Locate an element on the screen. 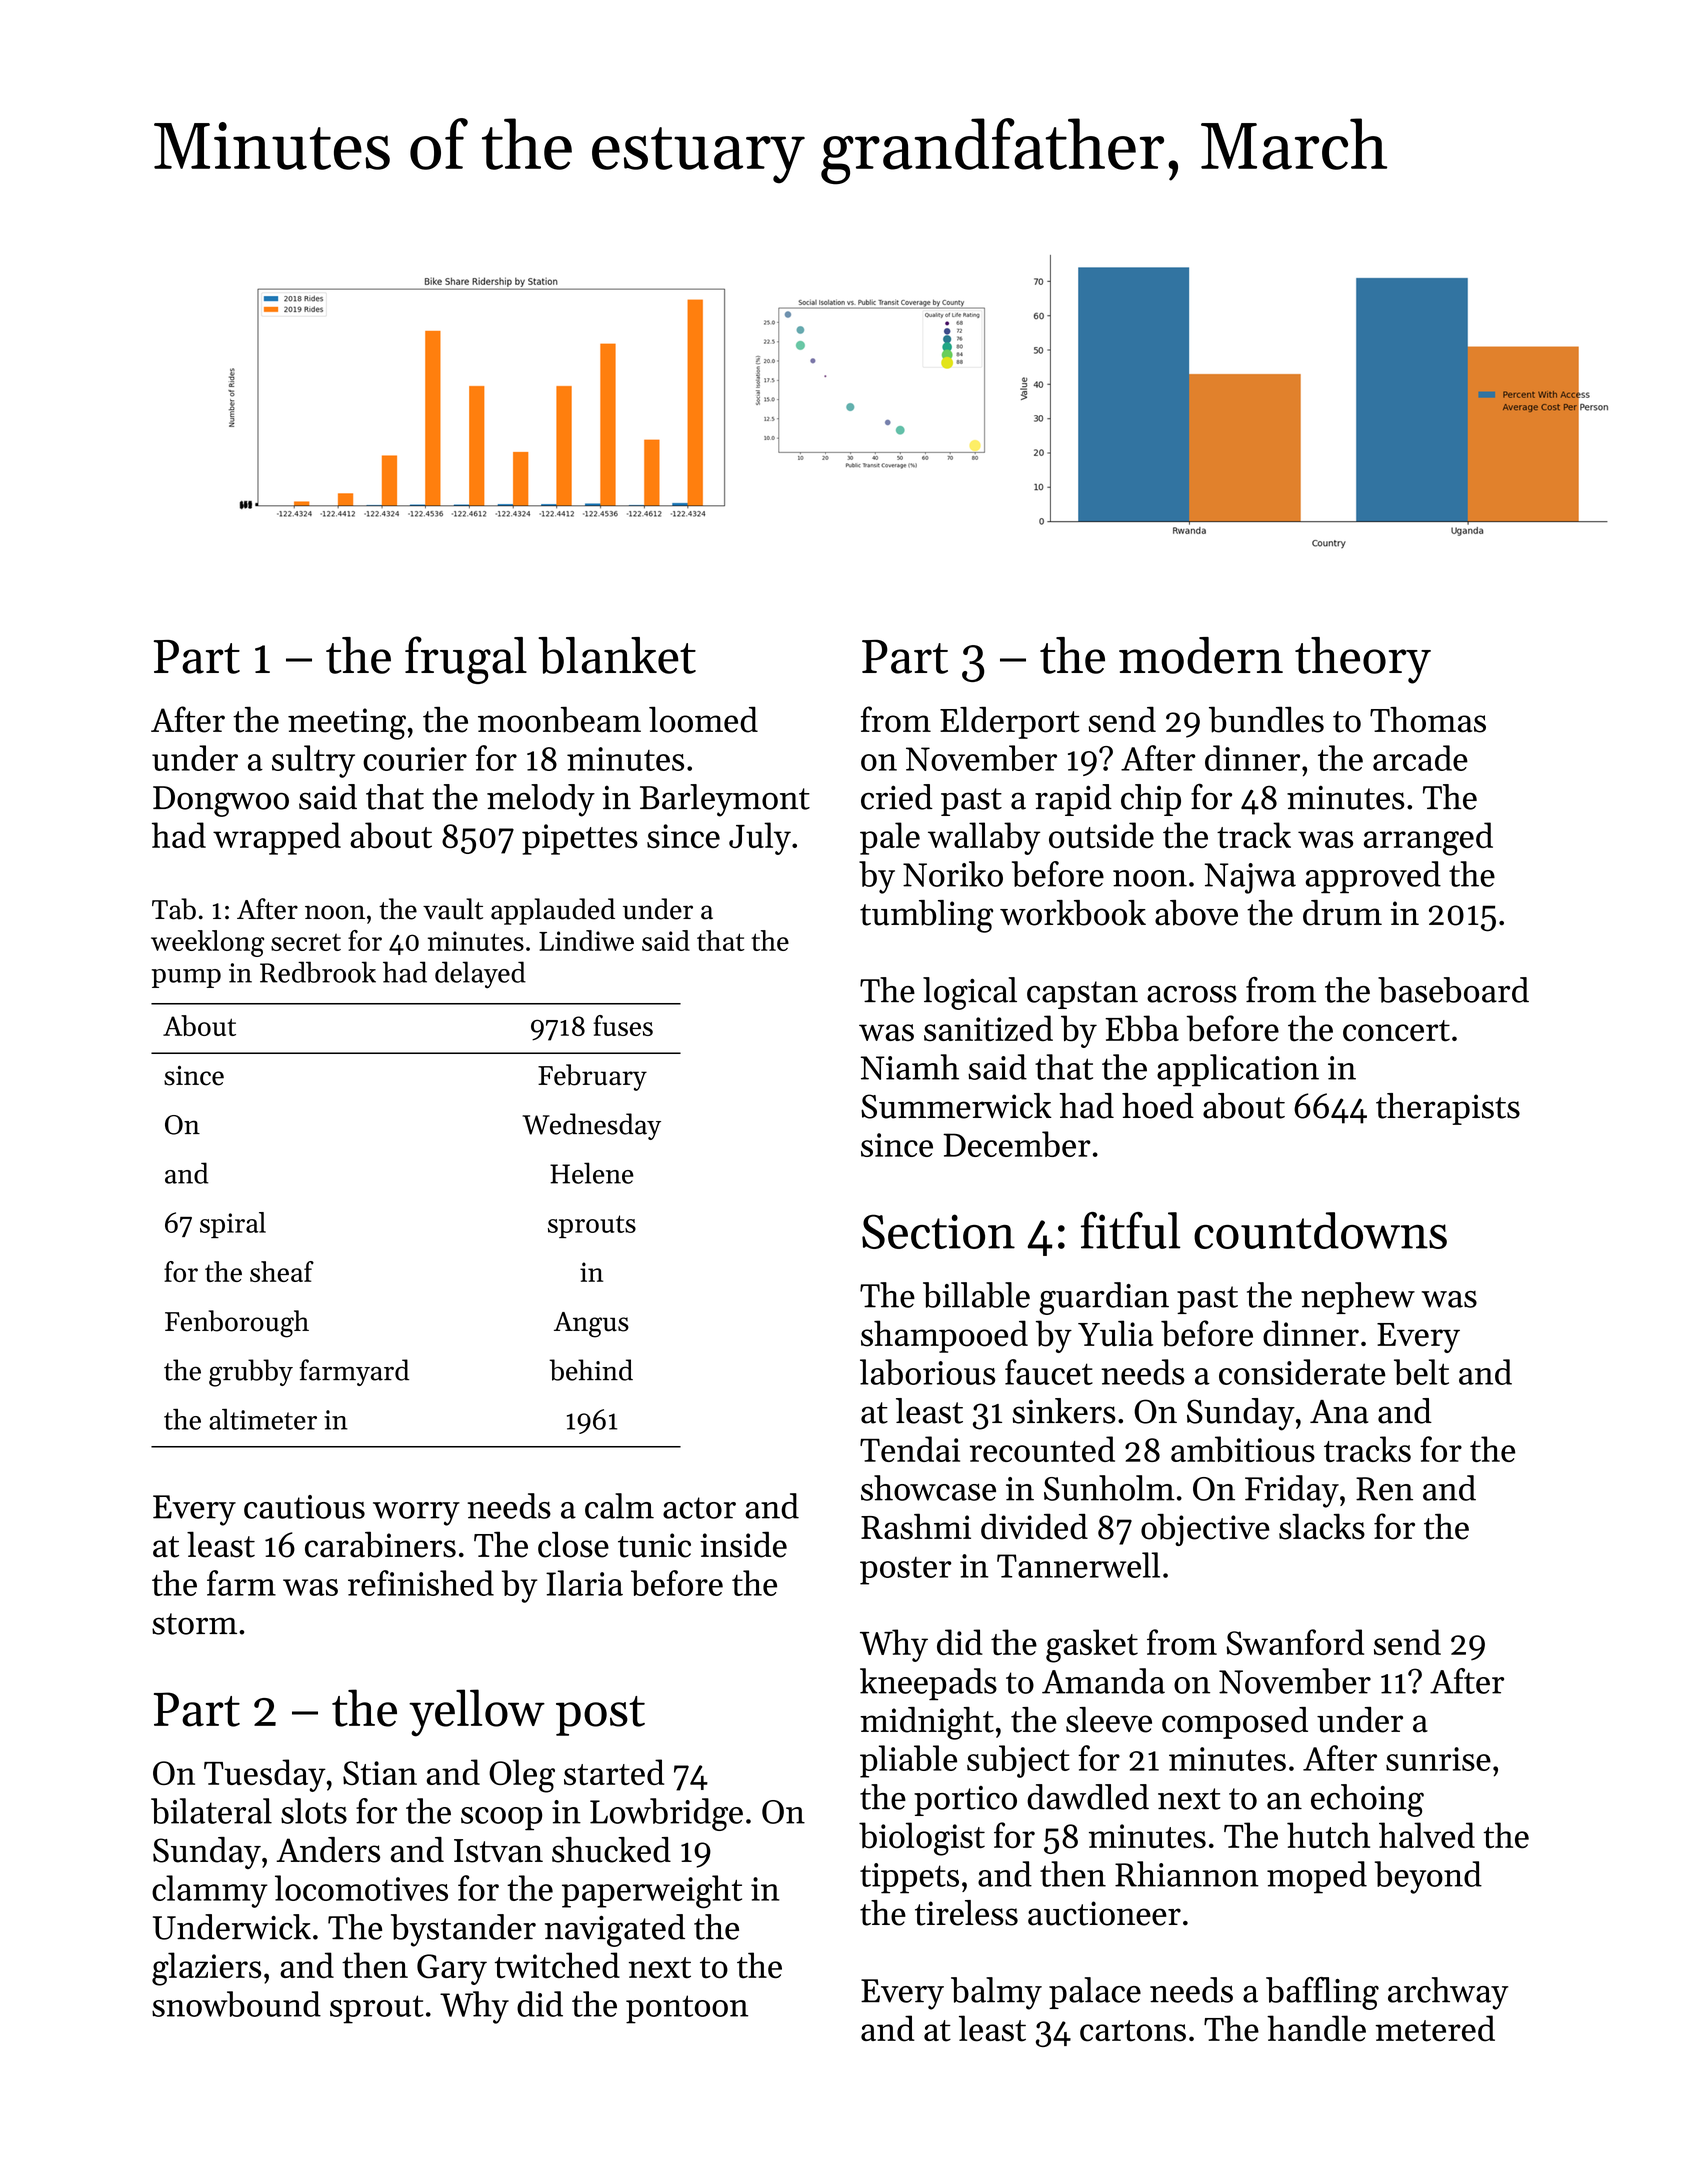 The image size is (1683, 2178). cartons is located at coordinates (1133, 2031).
